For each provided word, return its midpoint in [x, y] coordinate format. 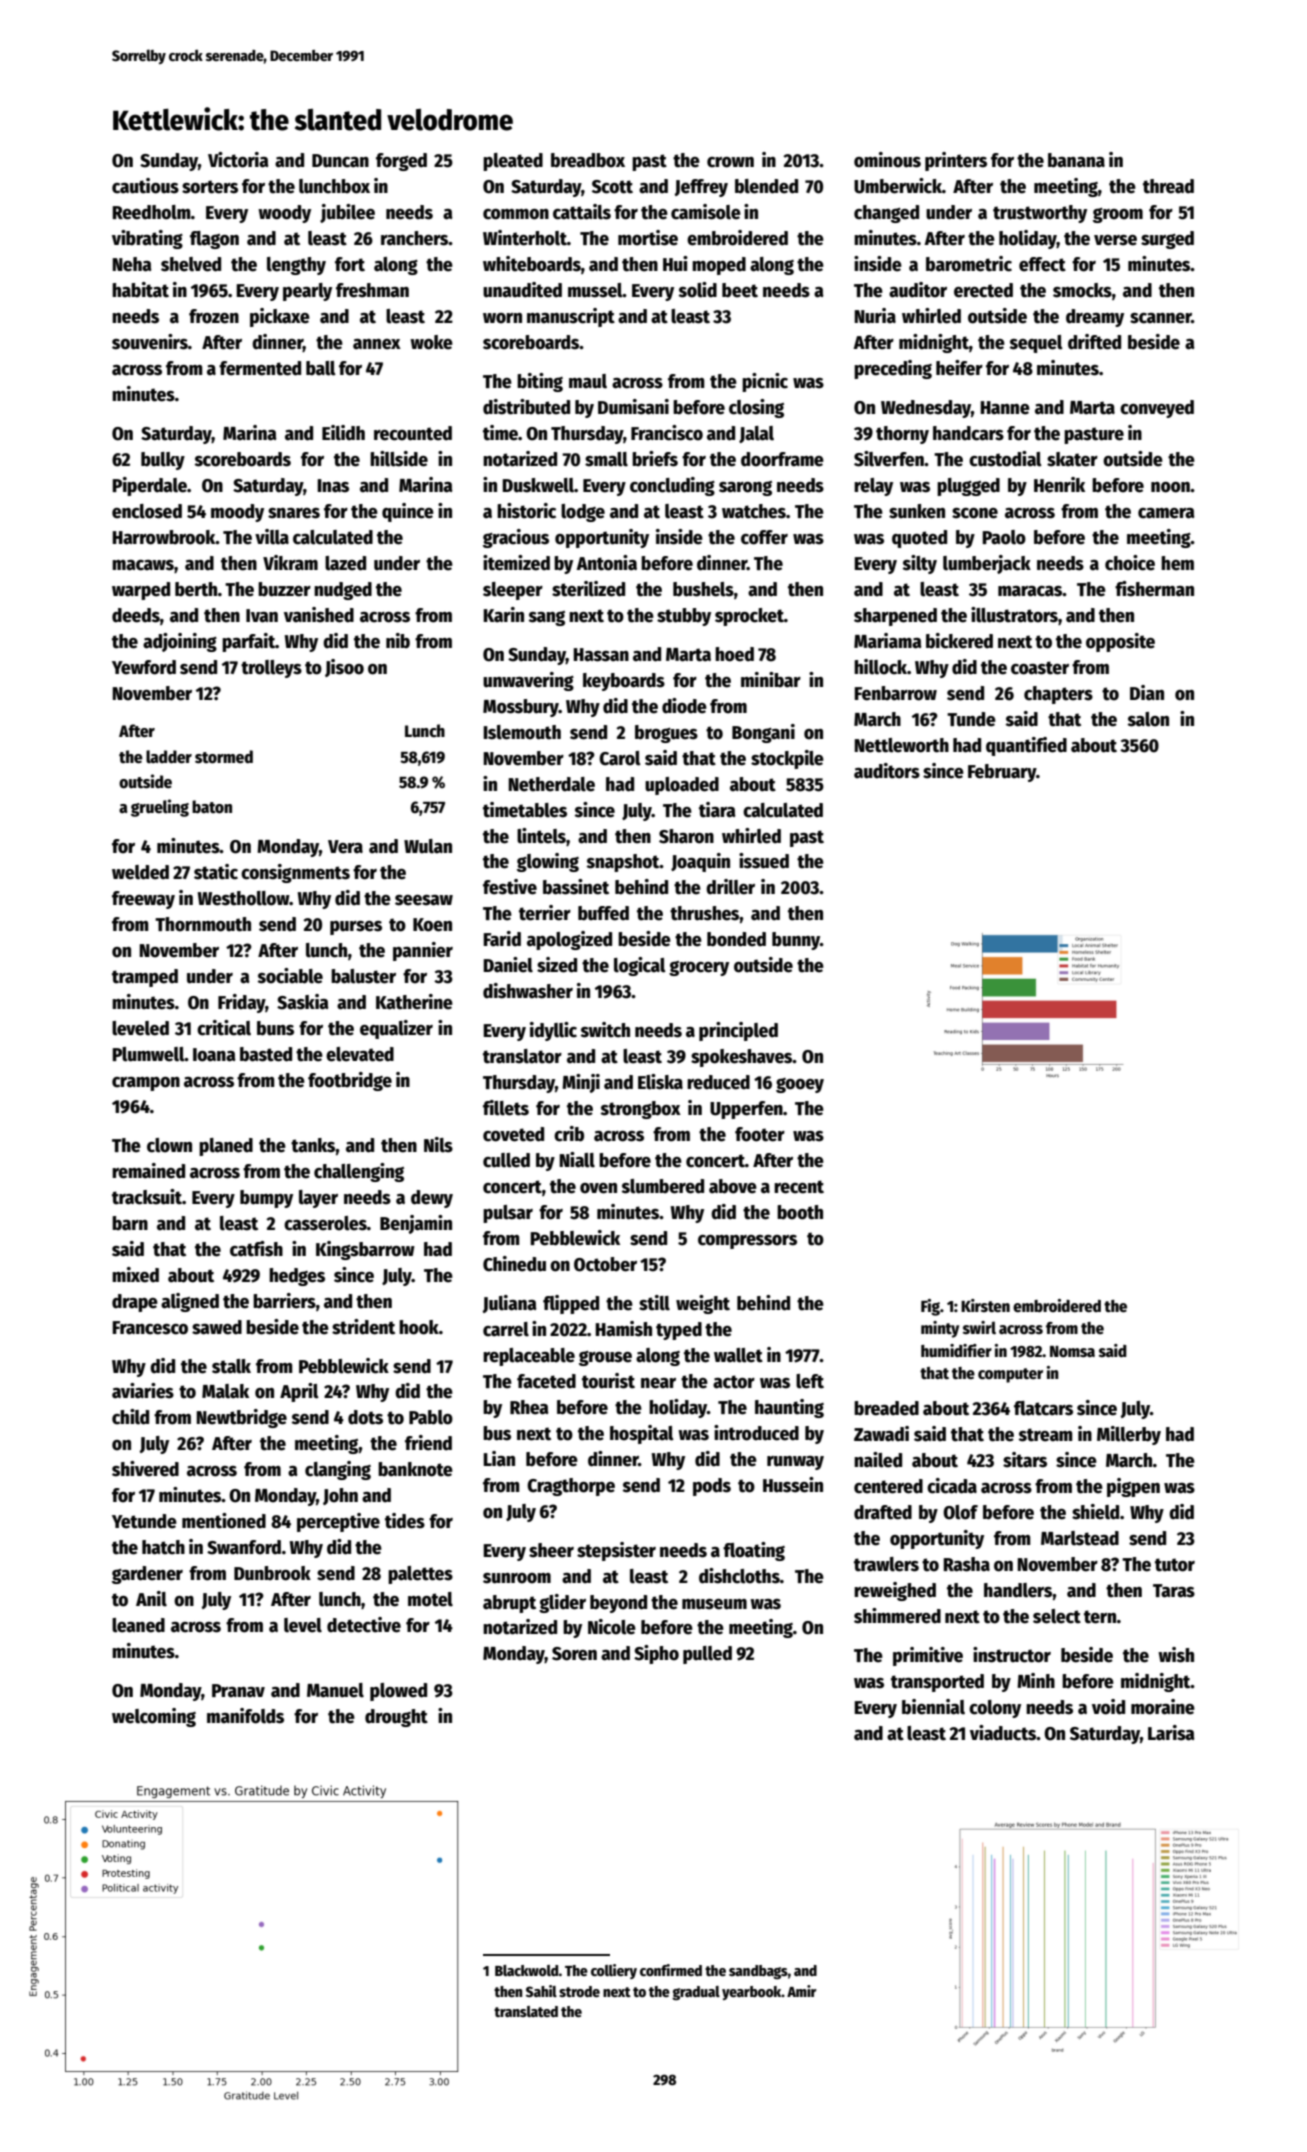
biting [540, 382]
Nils [438, 1145]
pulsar [508, 1214]
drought [396, 1718]
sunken [917, 511]
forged [401, 162]
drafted [883, 1512]
